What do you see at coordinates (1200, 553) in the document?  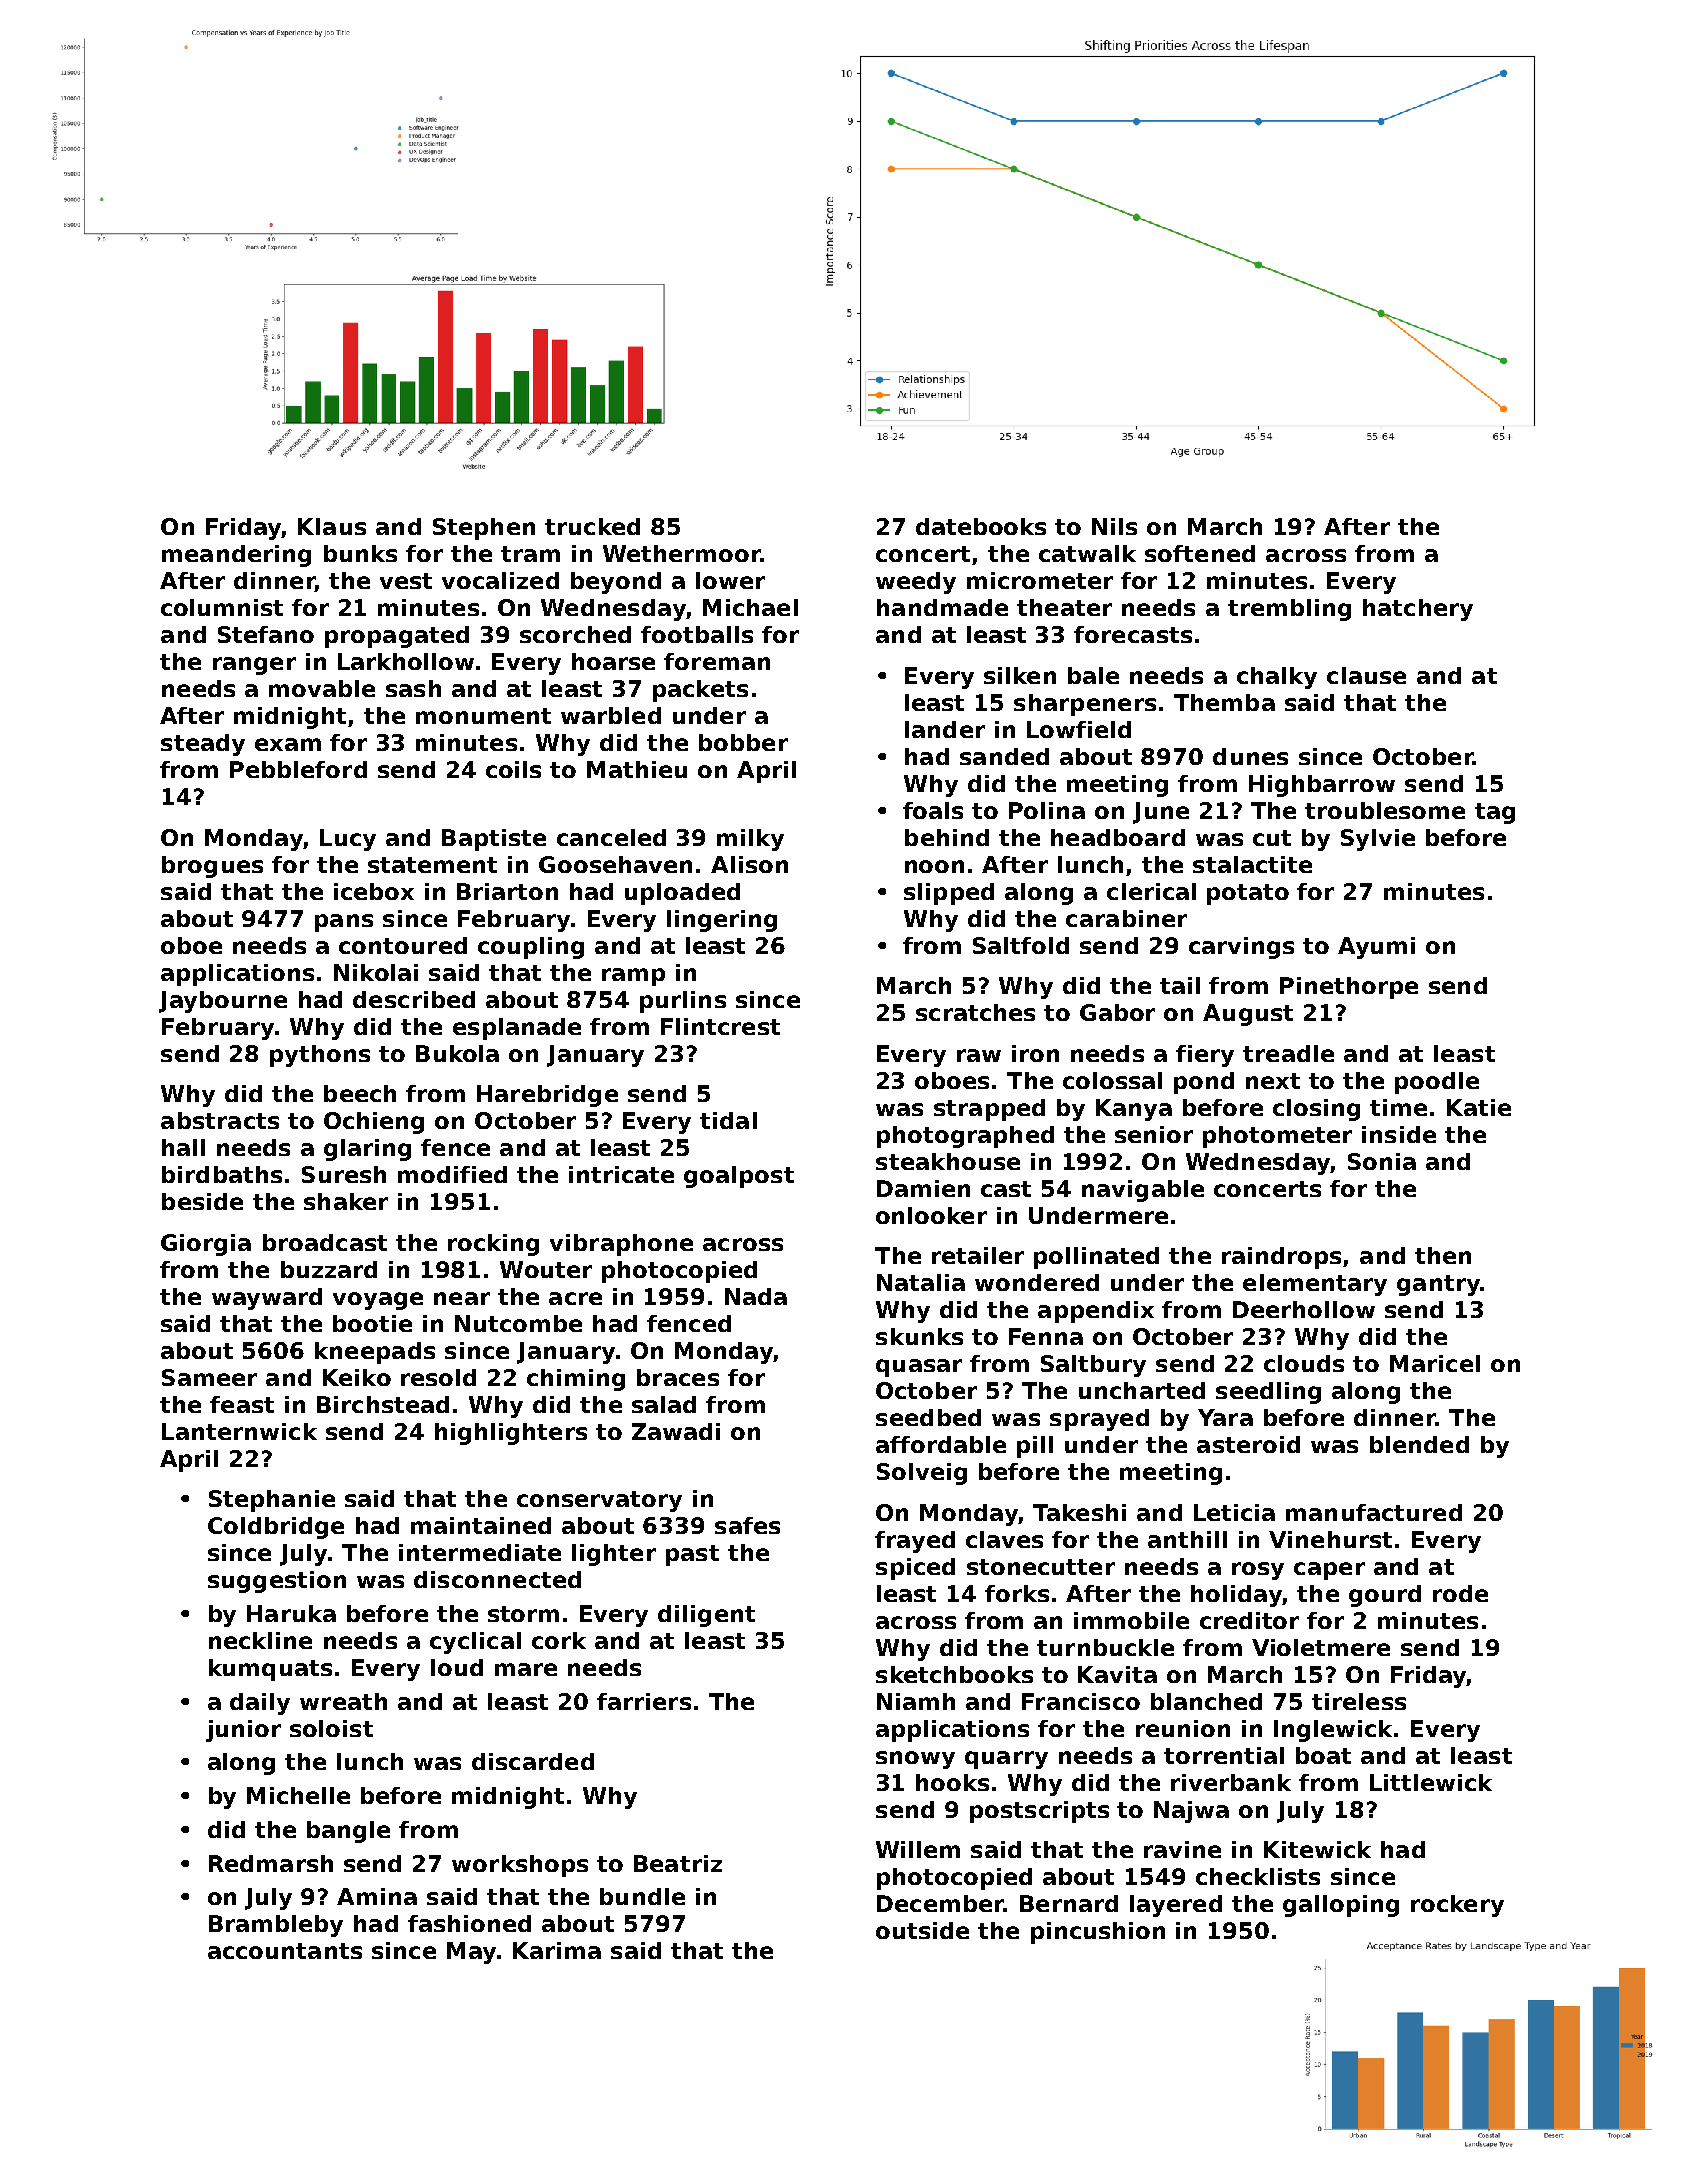 I see `softened` at bounding box center [1200, 553].
